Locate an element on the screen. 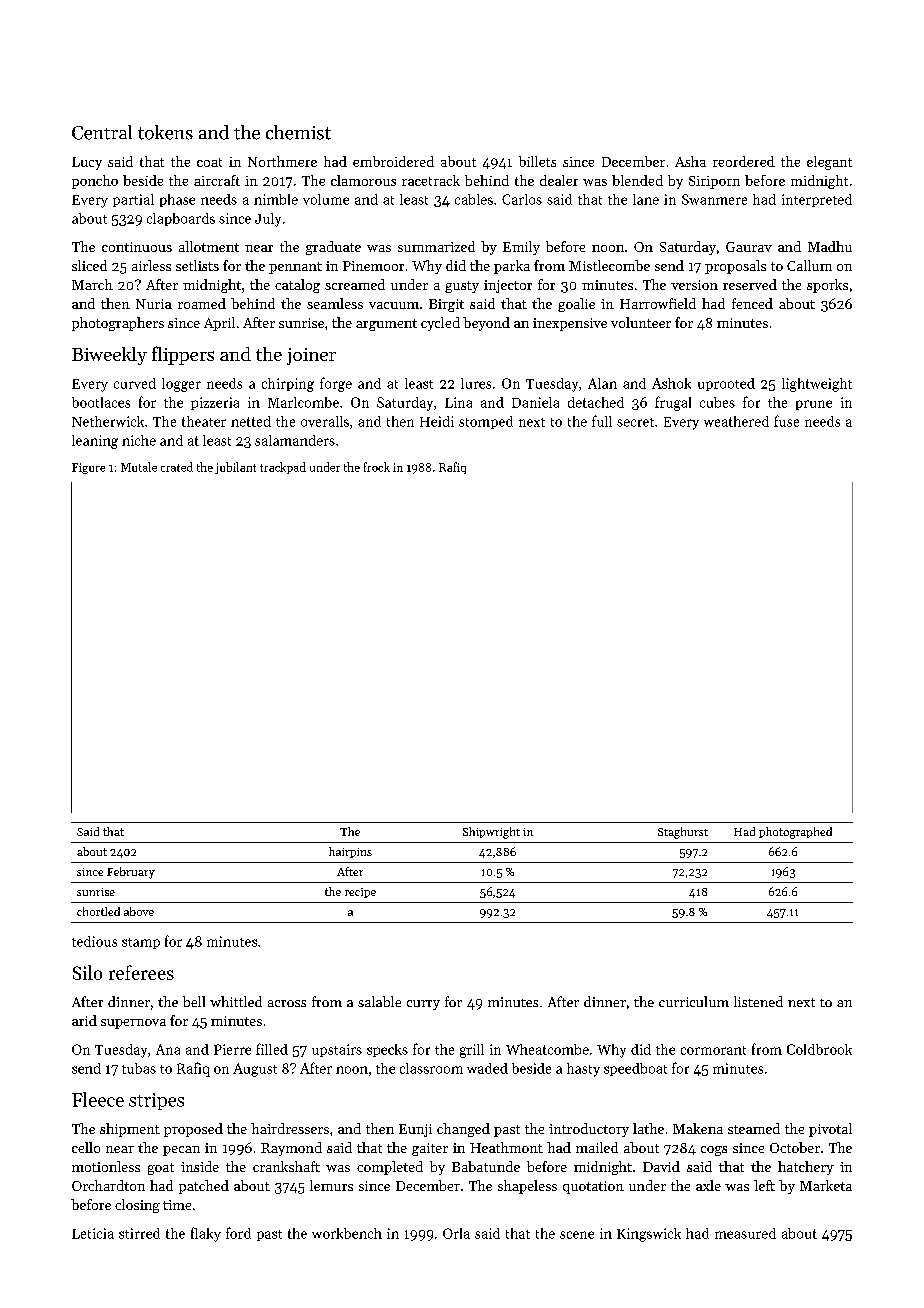 The height and width of the screenshot is (1308, 924). tokens is located at coordinates (165, 132).
